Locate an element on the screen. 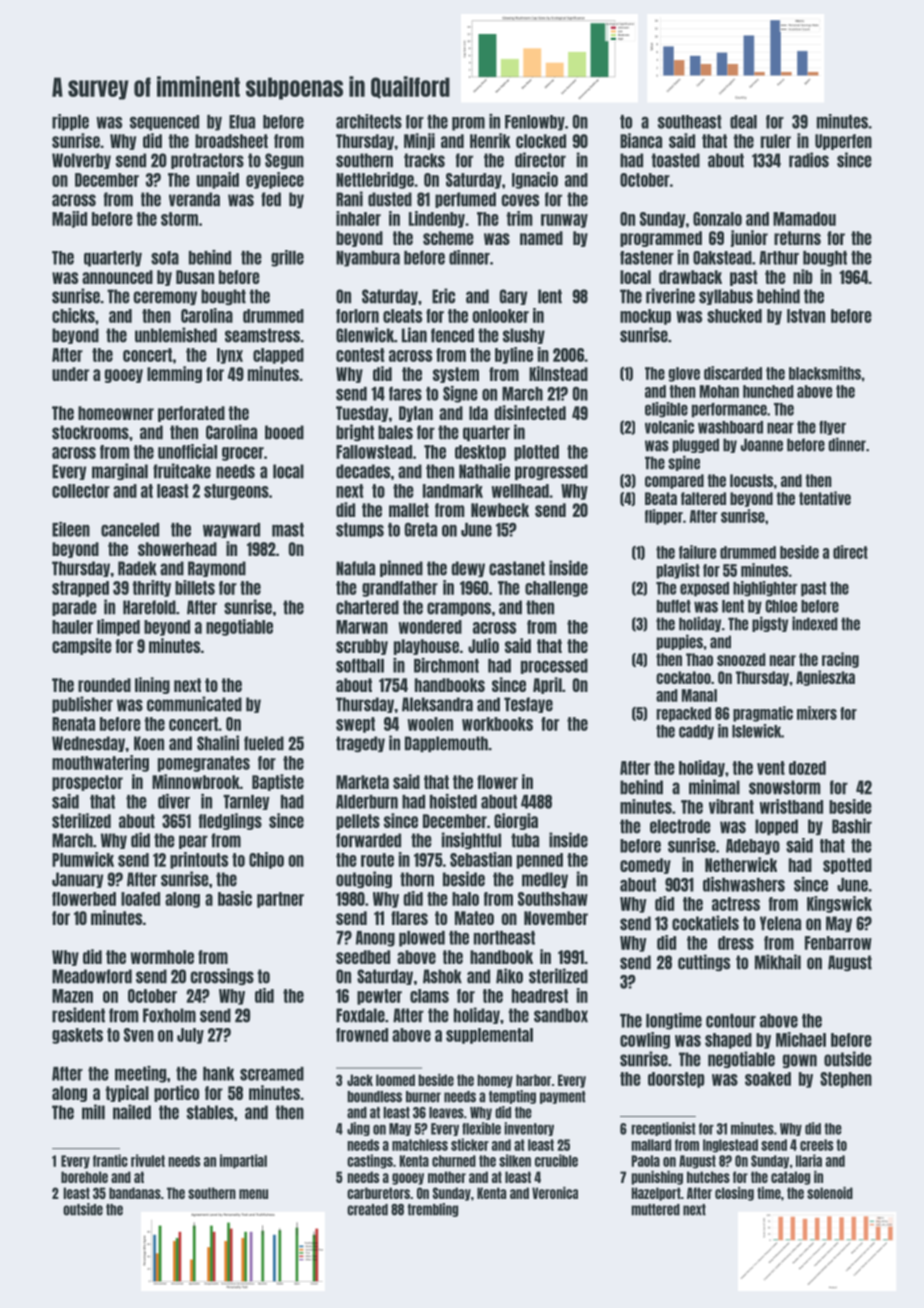 Image resolution: width=924 pixels, height=1308 pixels. Gary is located at coordinates (513, 297).
